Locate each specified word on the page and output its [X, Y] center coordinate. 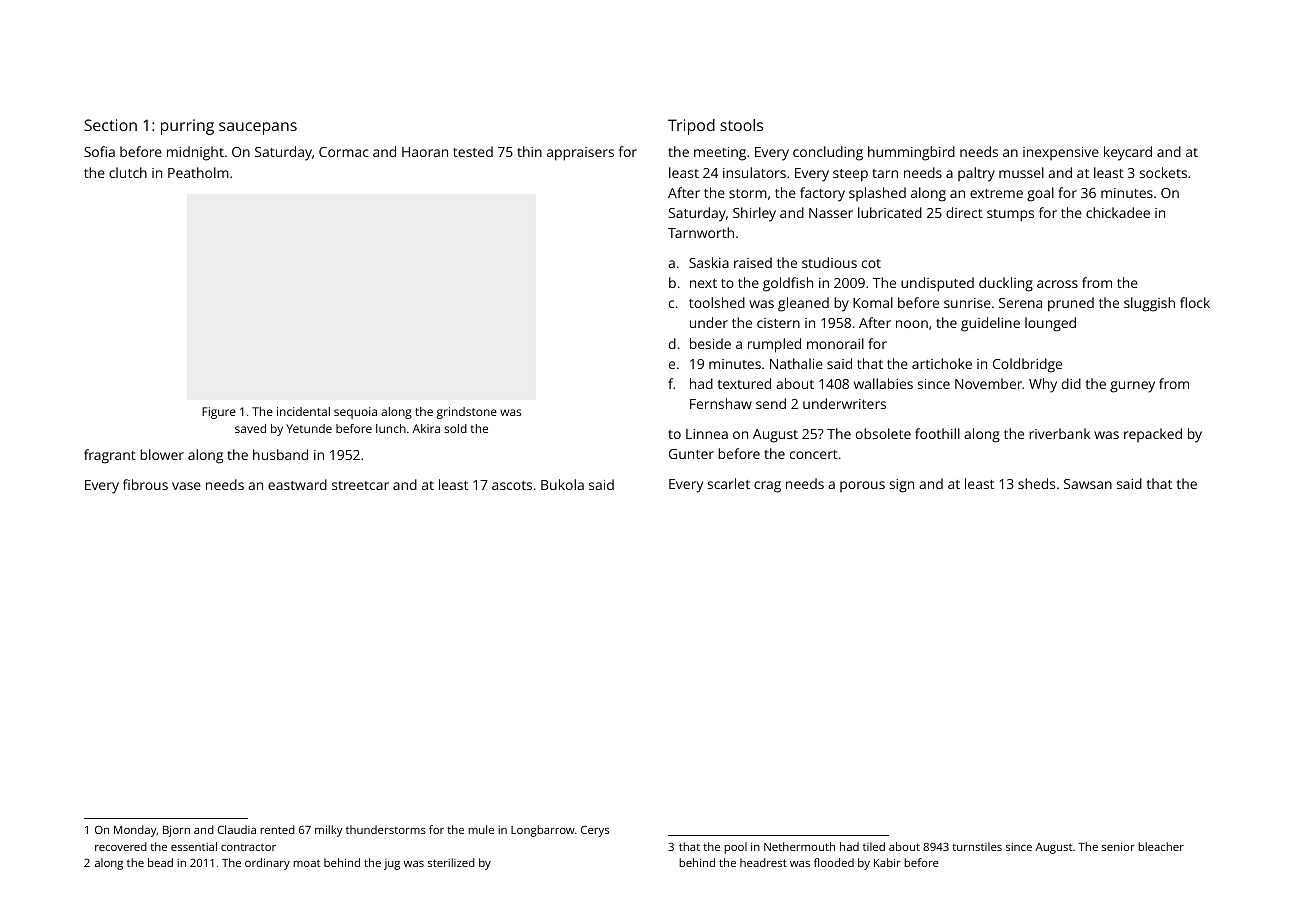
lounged [1050, 324]
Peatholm [198, 172]
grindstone [467, 413]
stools [741, 125]
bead [160, 862]
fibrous [145, 484]
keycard [1128, 153]
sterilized [451, 862]
